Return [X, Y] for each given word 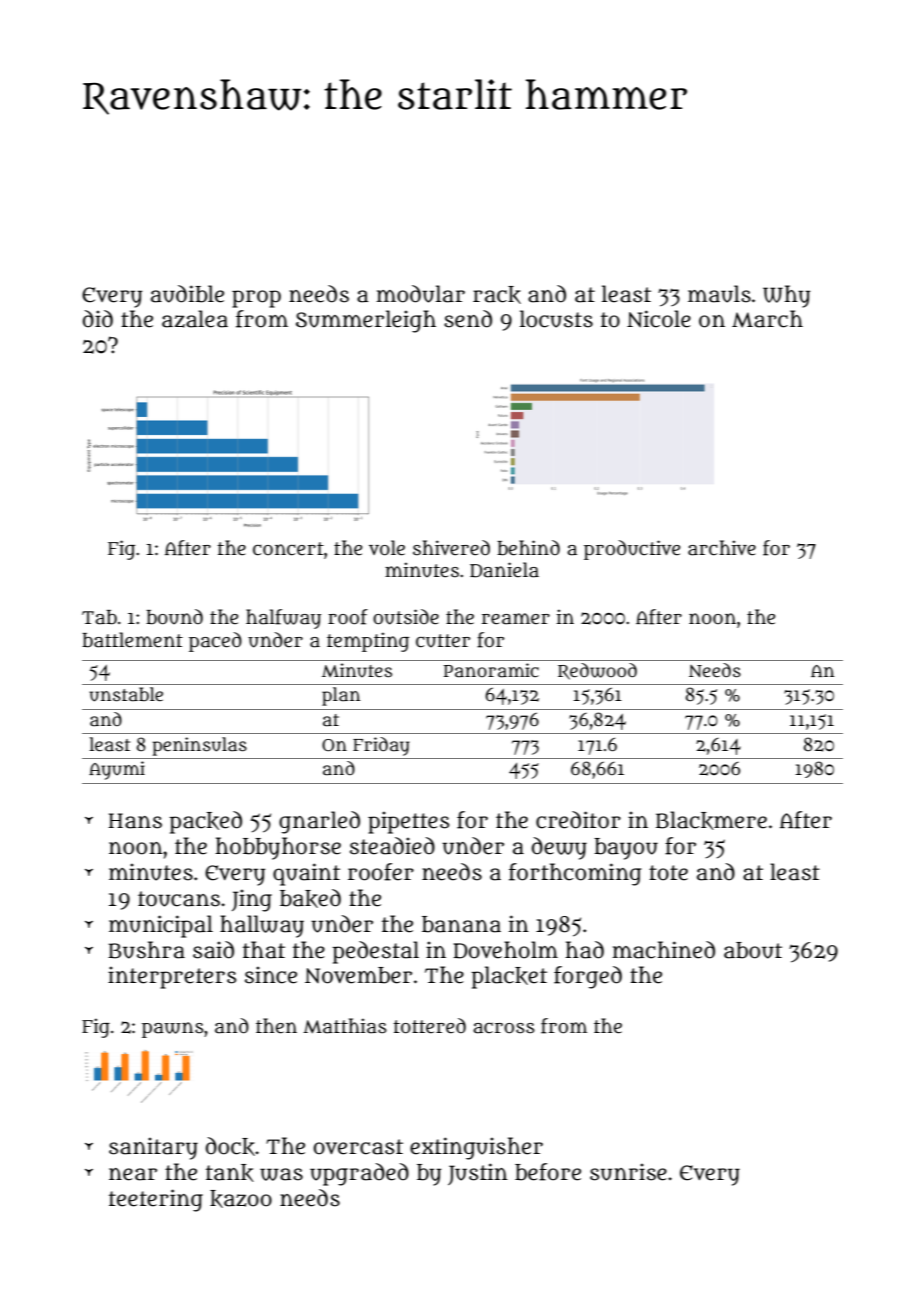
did [98, 319]
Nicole [659, 319]
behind [528, 548]
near [133, 1174]
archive [722, 548]
